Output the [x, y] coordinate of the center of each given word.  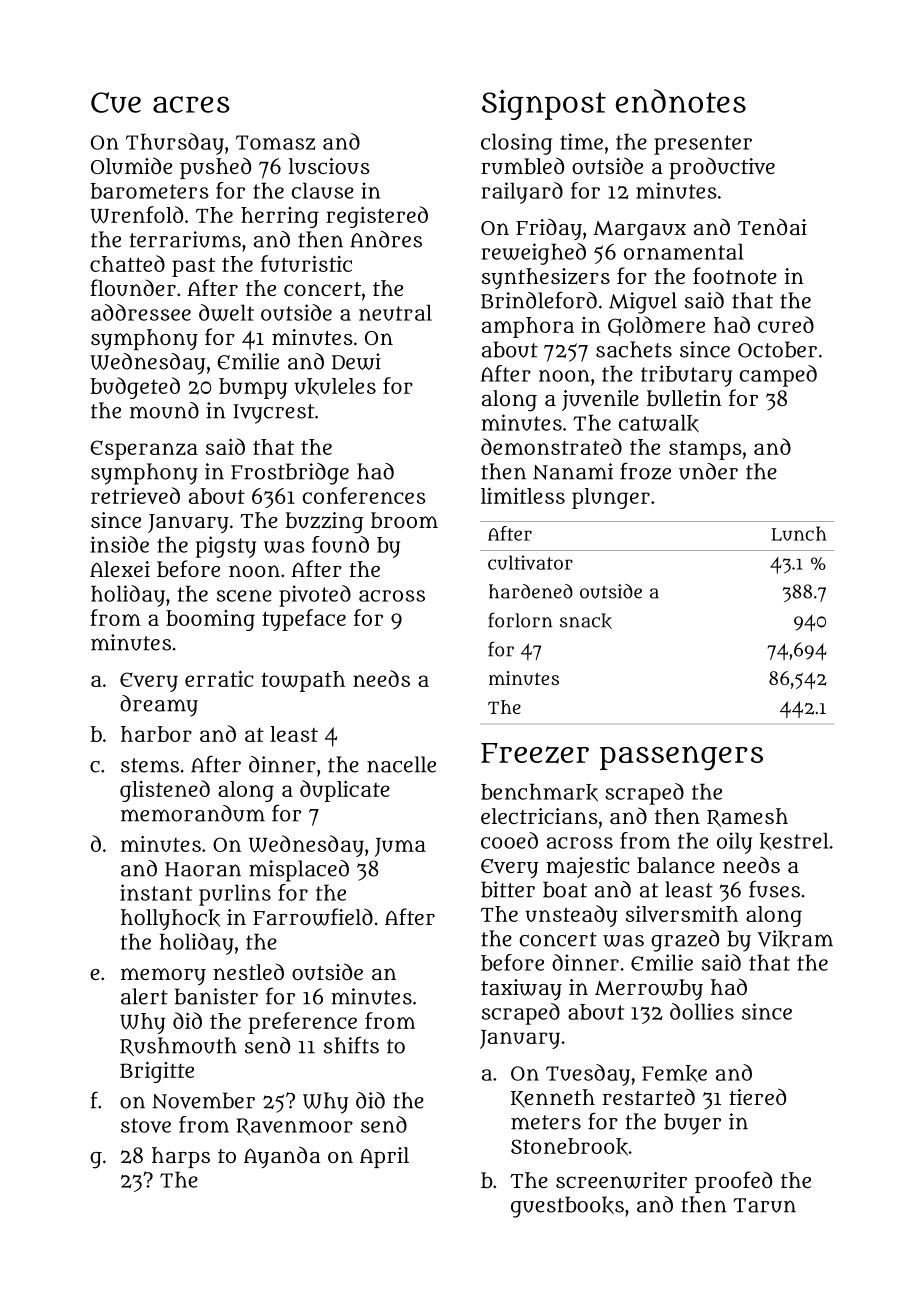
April [384, 1157]
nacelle [401, 764]
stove [146, 1125]
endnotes [681, 101]
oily [734, 843]
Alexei [120, 569]
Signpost [544, 104]
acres [191, 104]
